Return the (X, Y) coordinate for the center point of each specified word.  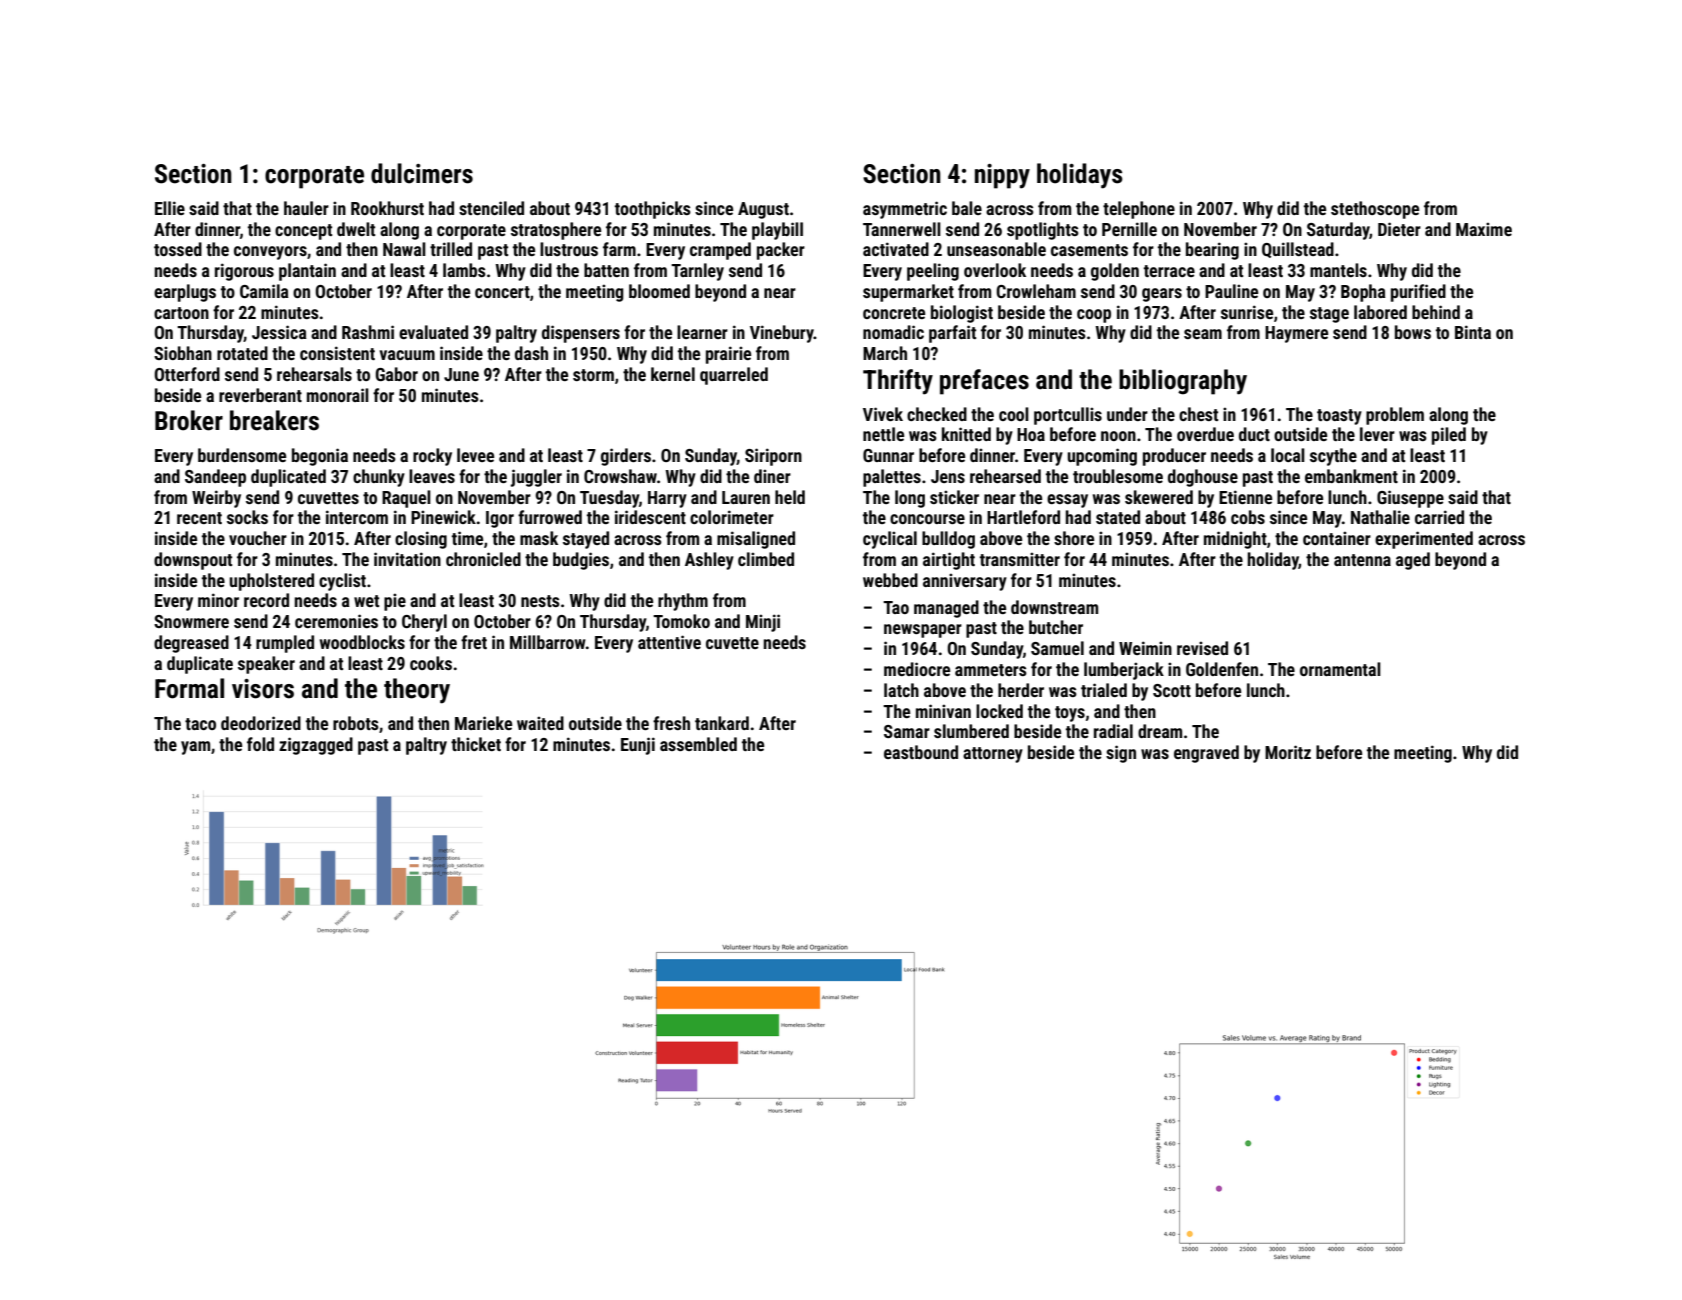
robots (356, 723)
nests (540, 601)
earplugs (185, 293)
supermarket (908, 293)
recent (199, 518)
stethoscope (1375, 210)
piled (1449, 436)
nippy (1002, 176)
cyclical (890, 540)
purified (1418, 293)
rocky (432, 457)
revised (1202, 648)
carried (1439, 517)
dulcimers (422, 173)
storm (593, 375)
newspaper (923, 631)
